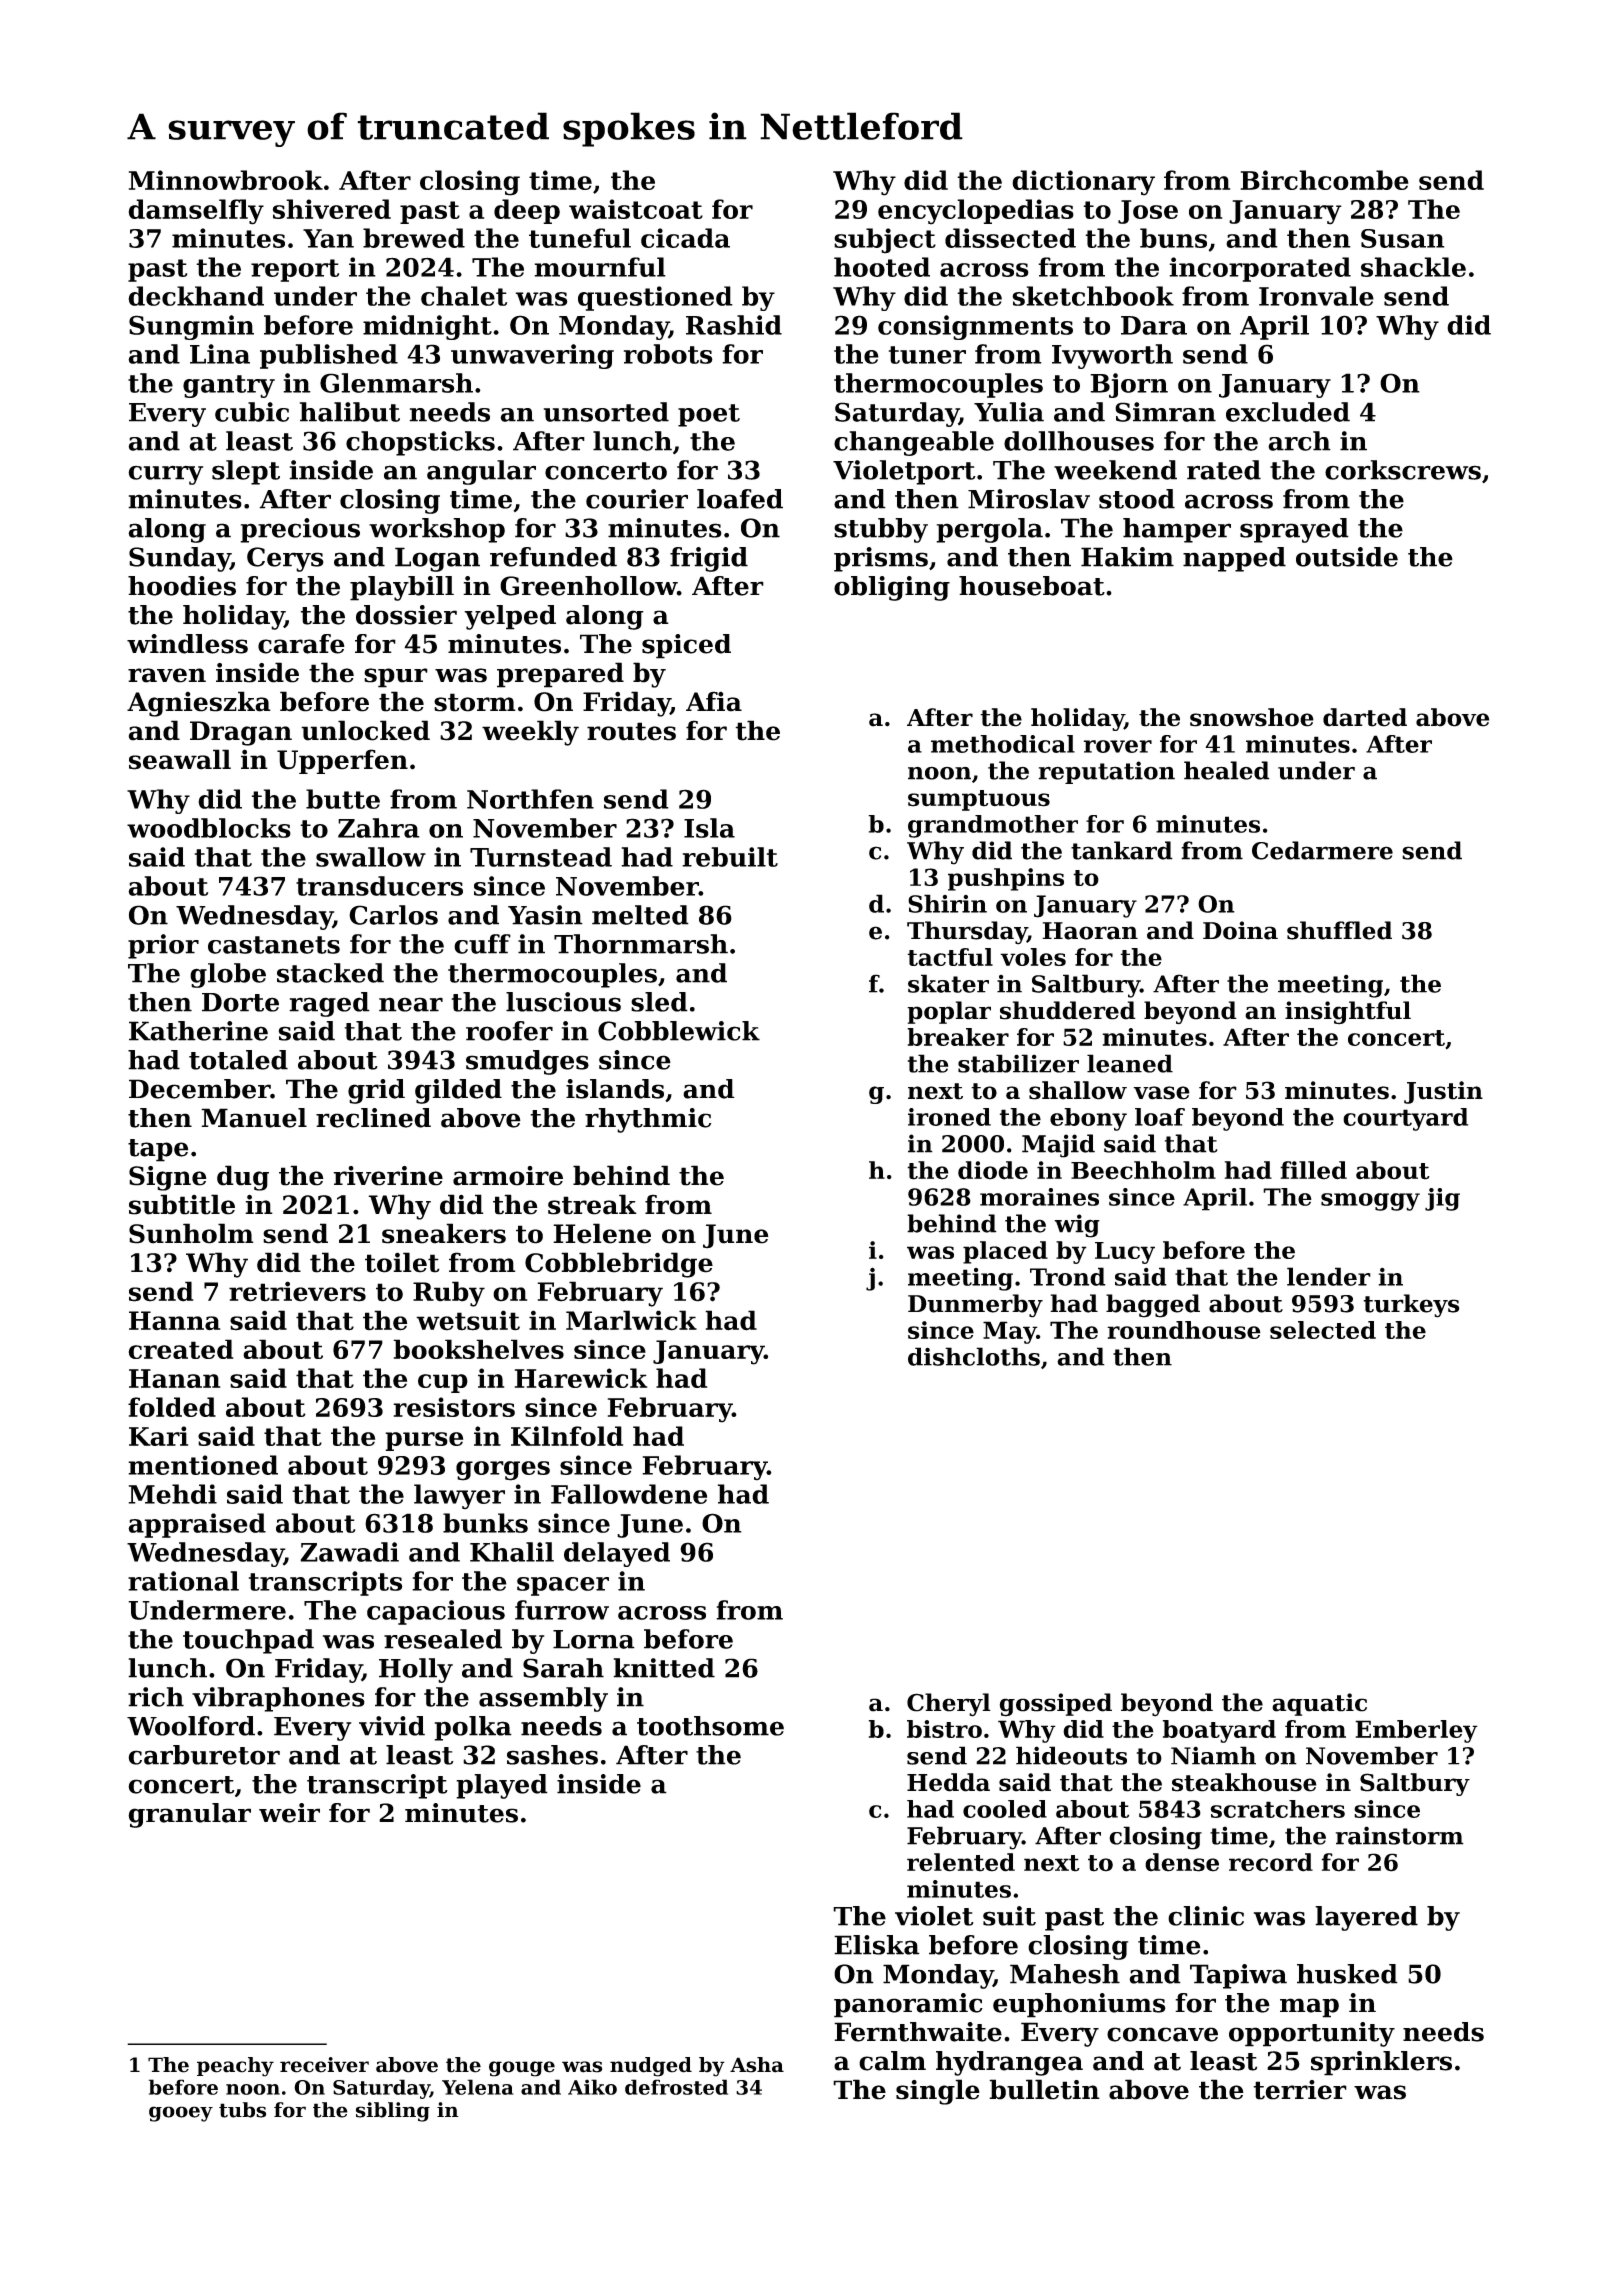 Image resolution: width=1620 pixels, height=2292 pixels. What do you see at coordinates (975, 1306) in the screenshot?
I see `Dunmerby` at bounding box center [975, 1306].
